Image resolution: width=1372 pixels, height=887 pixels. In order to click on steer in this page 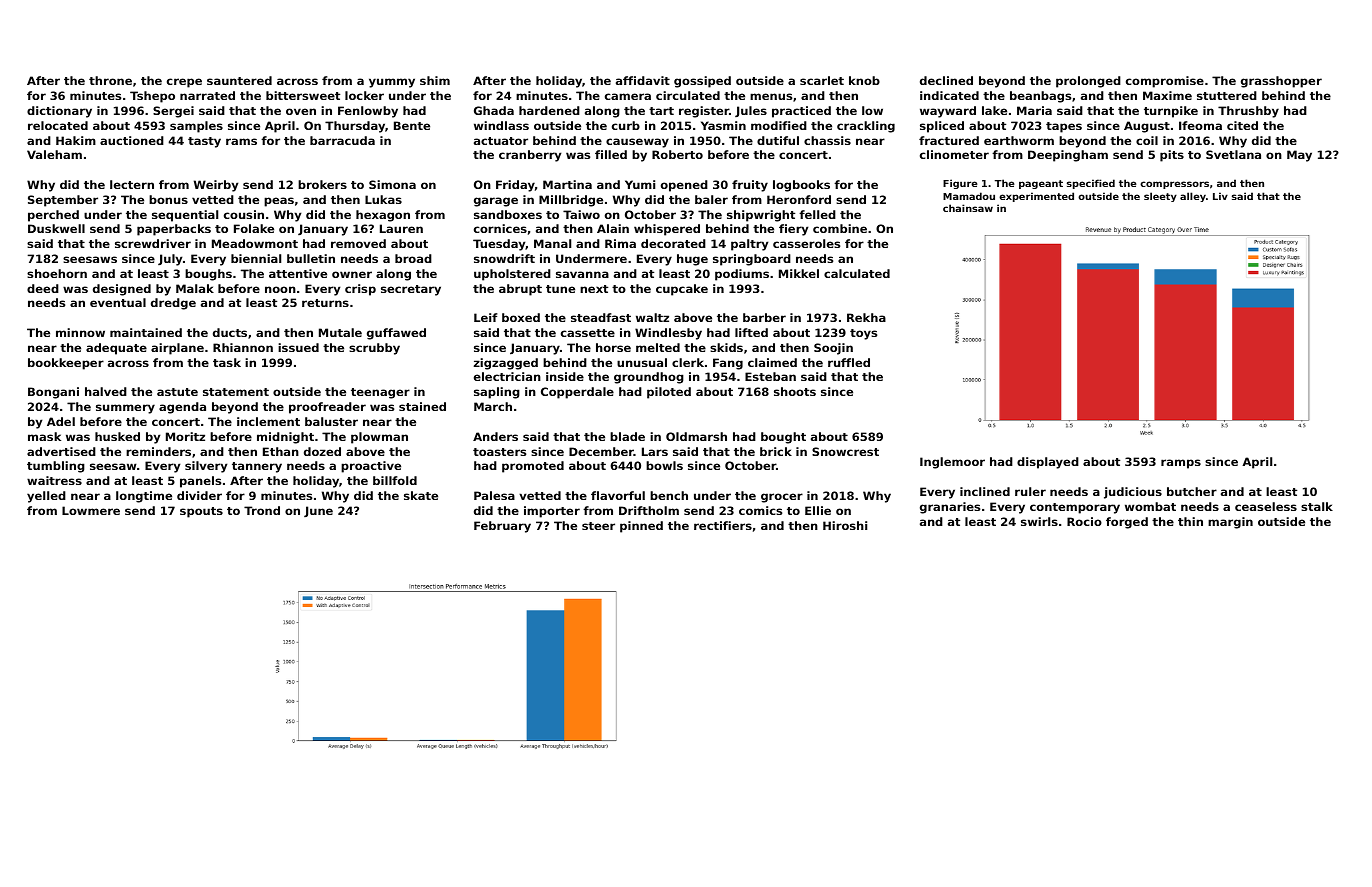, I will do `click(598, 526)`.
